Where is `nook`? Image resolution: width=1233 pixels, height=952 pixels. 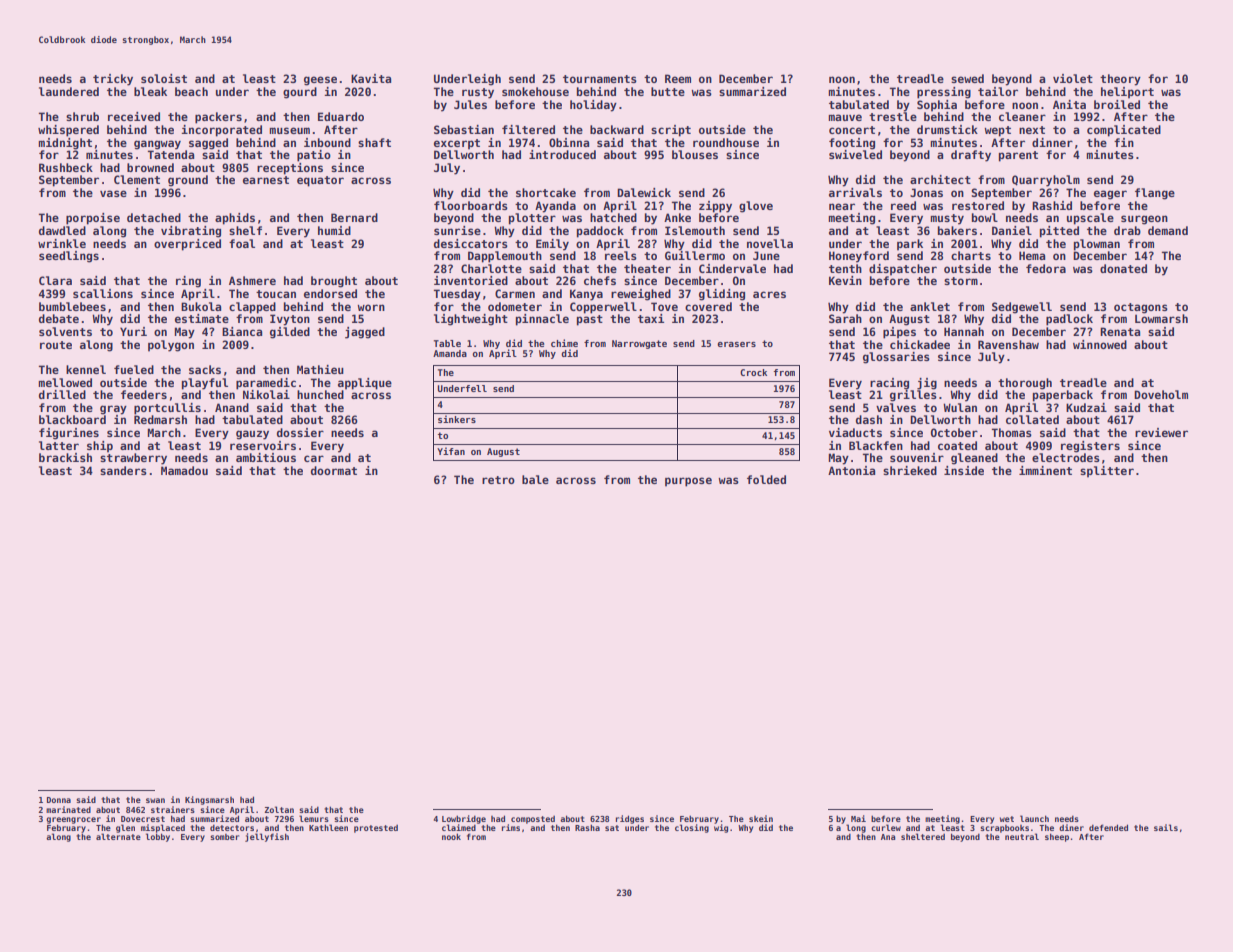 nook is located at coordinates (451, 836).
